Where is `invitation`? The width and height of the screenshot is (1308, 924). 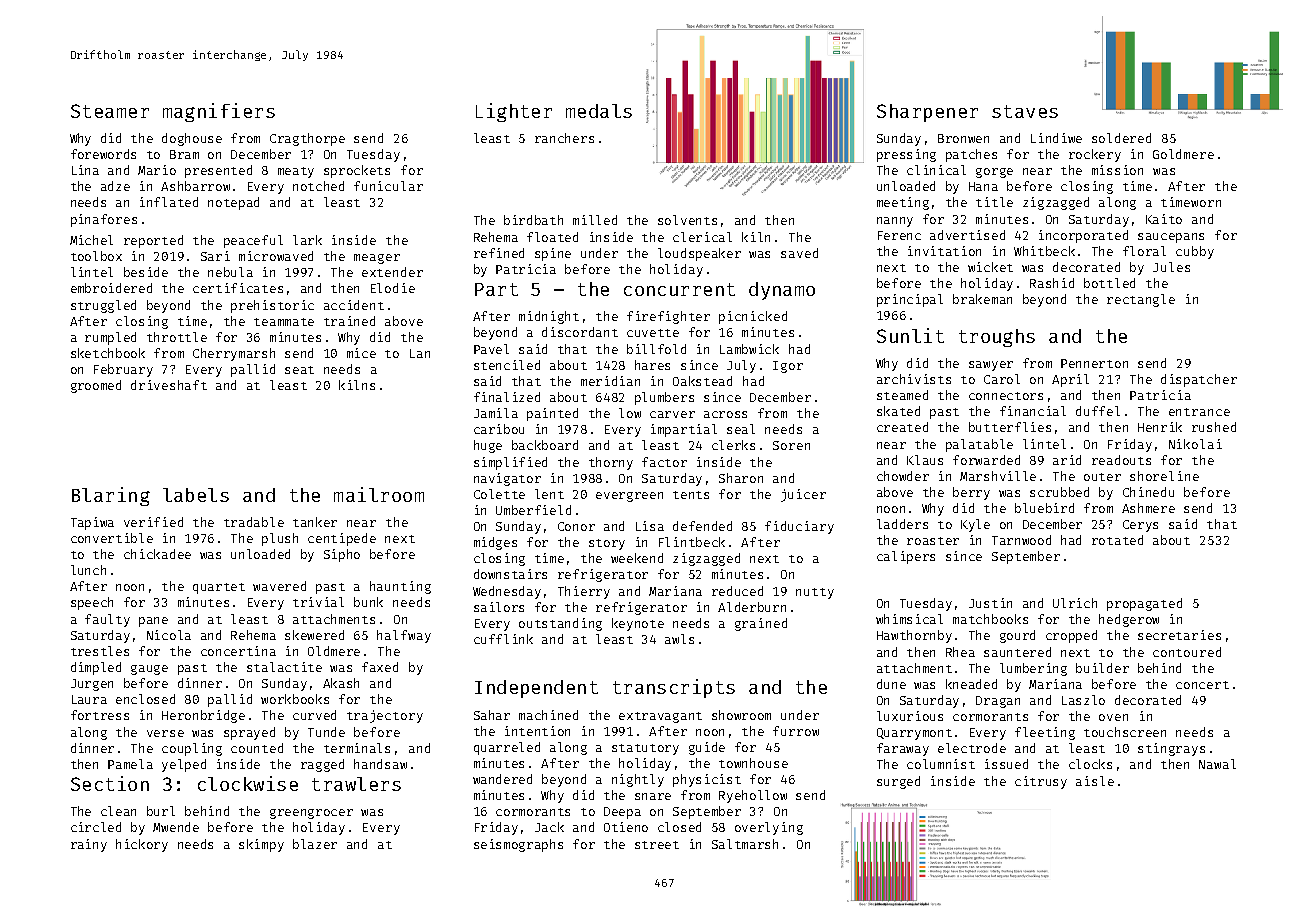
invitation is located at coordinates (944, 251).
